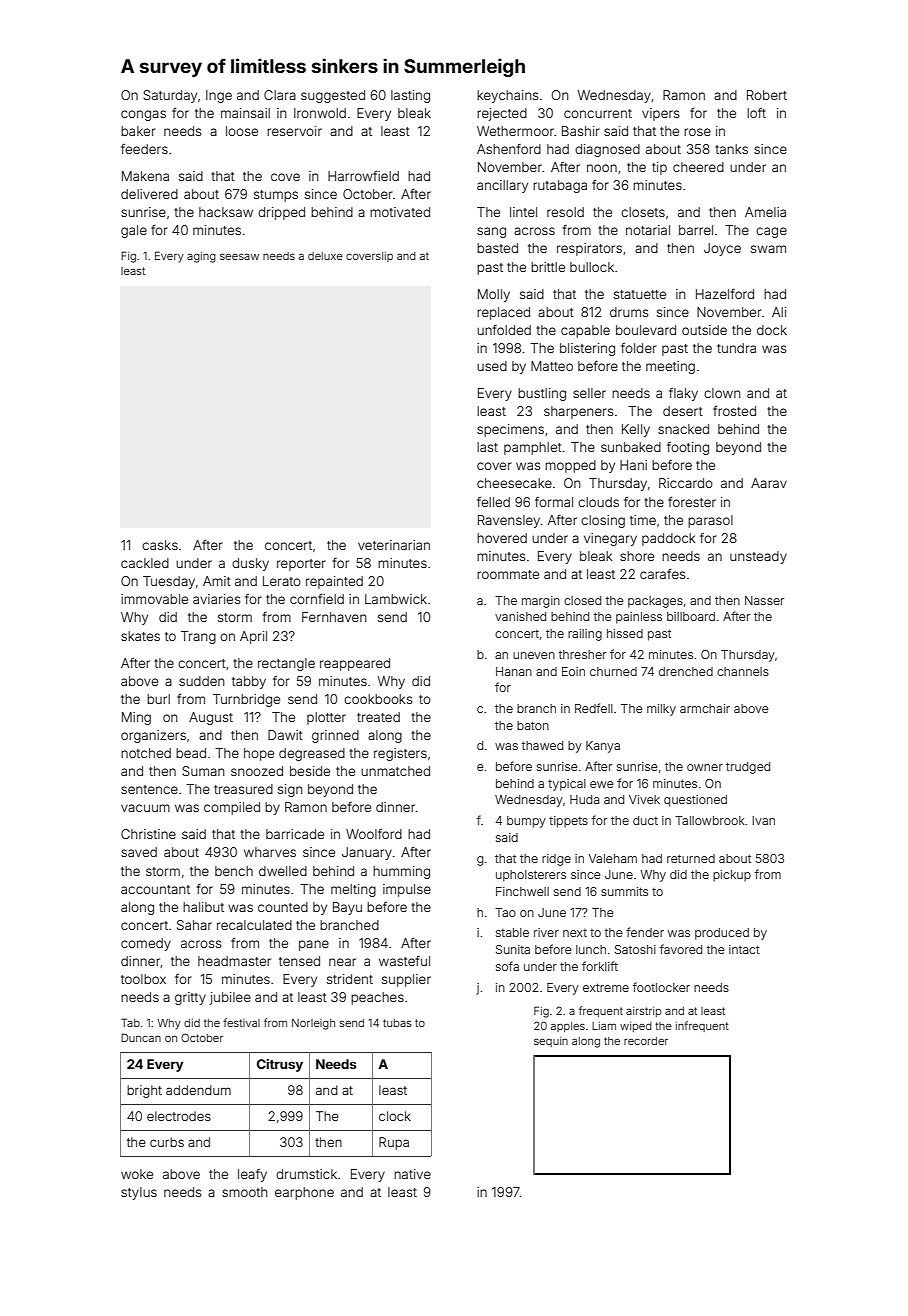  What do you see at coordinates (294, 131) in the page?
I see `reservoir` at bounding box center [294, 131].
